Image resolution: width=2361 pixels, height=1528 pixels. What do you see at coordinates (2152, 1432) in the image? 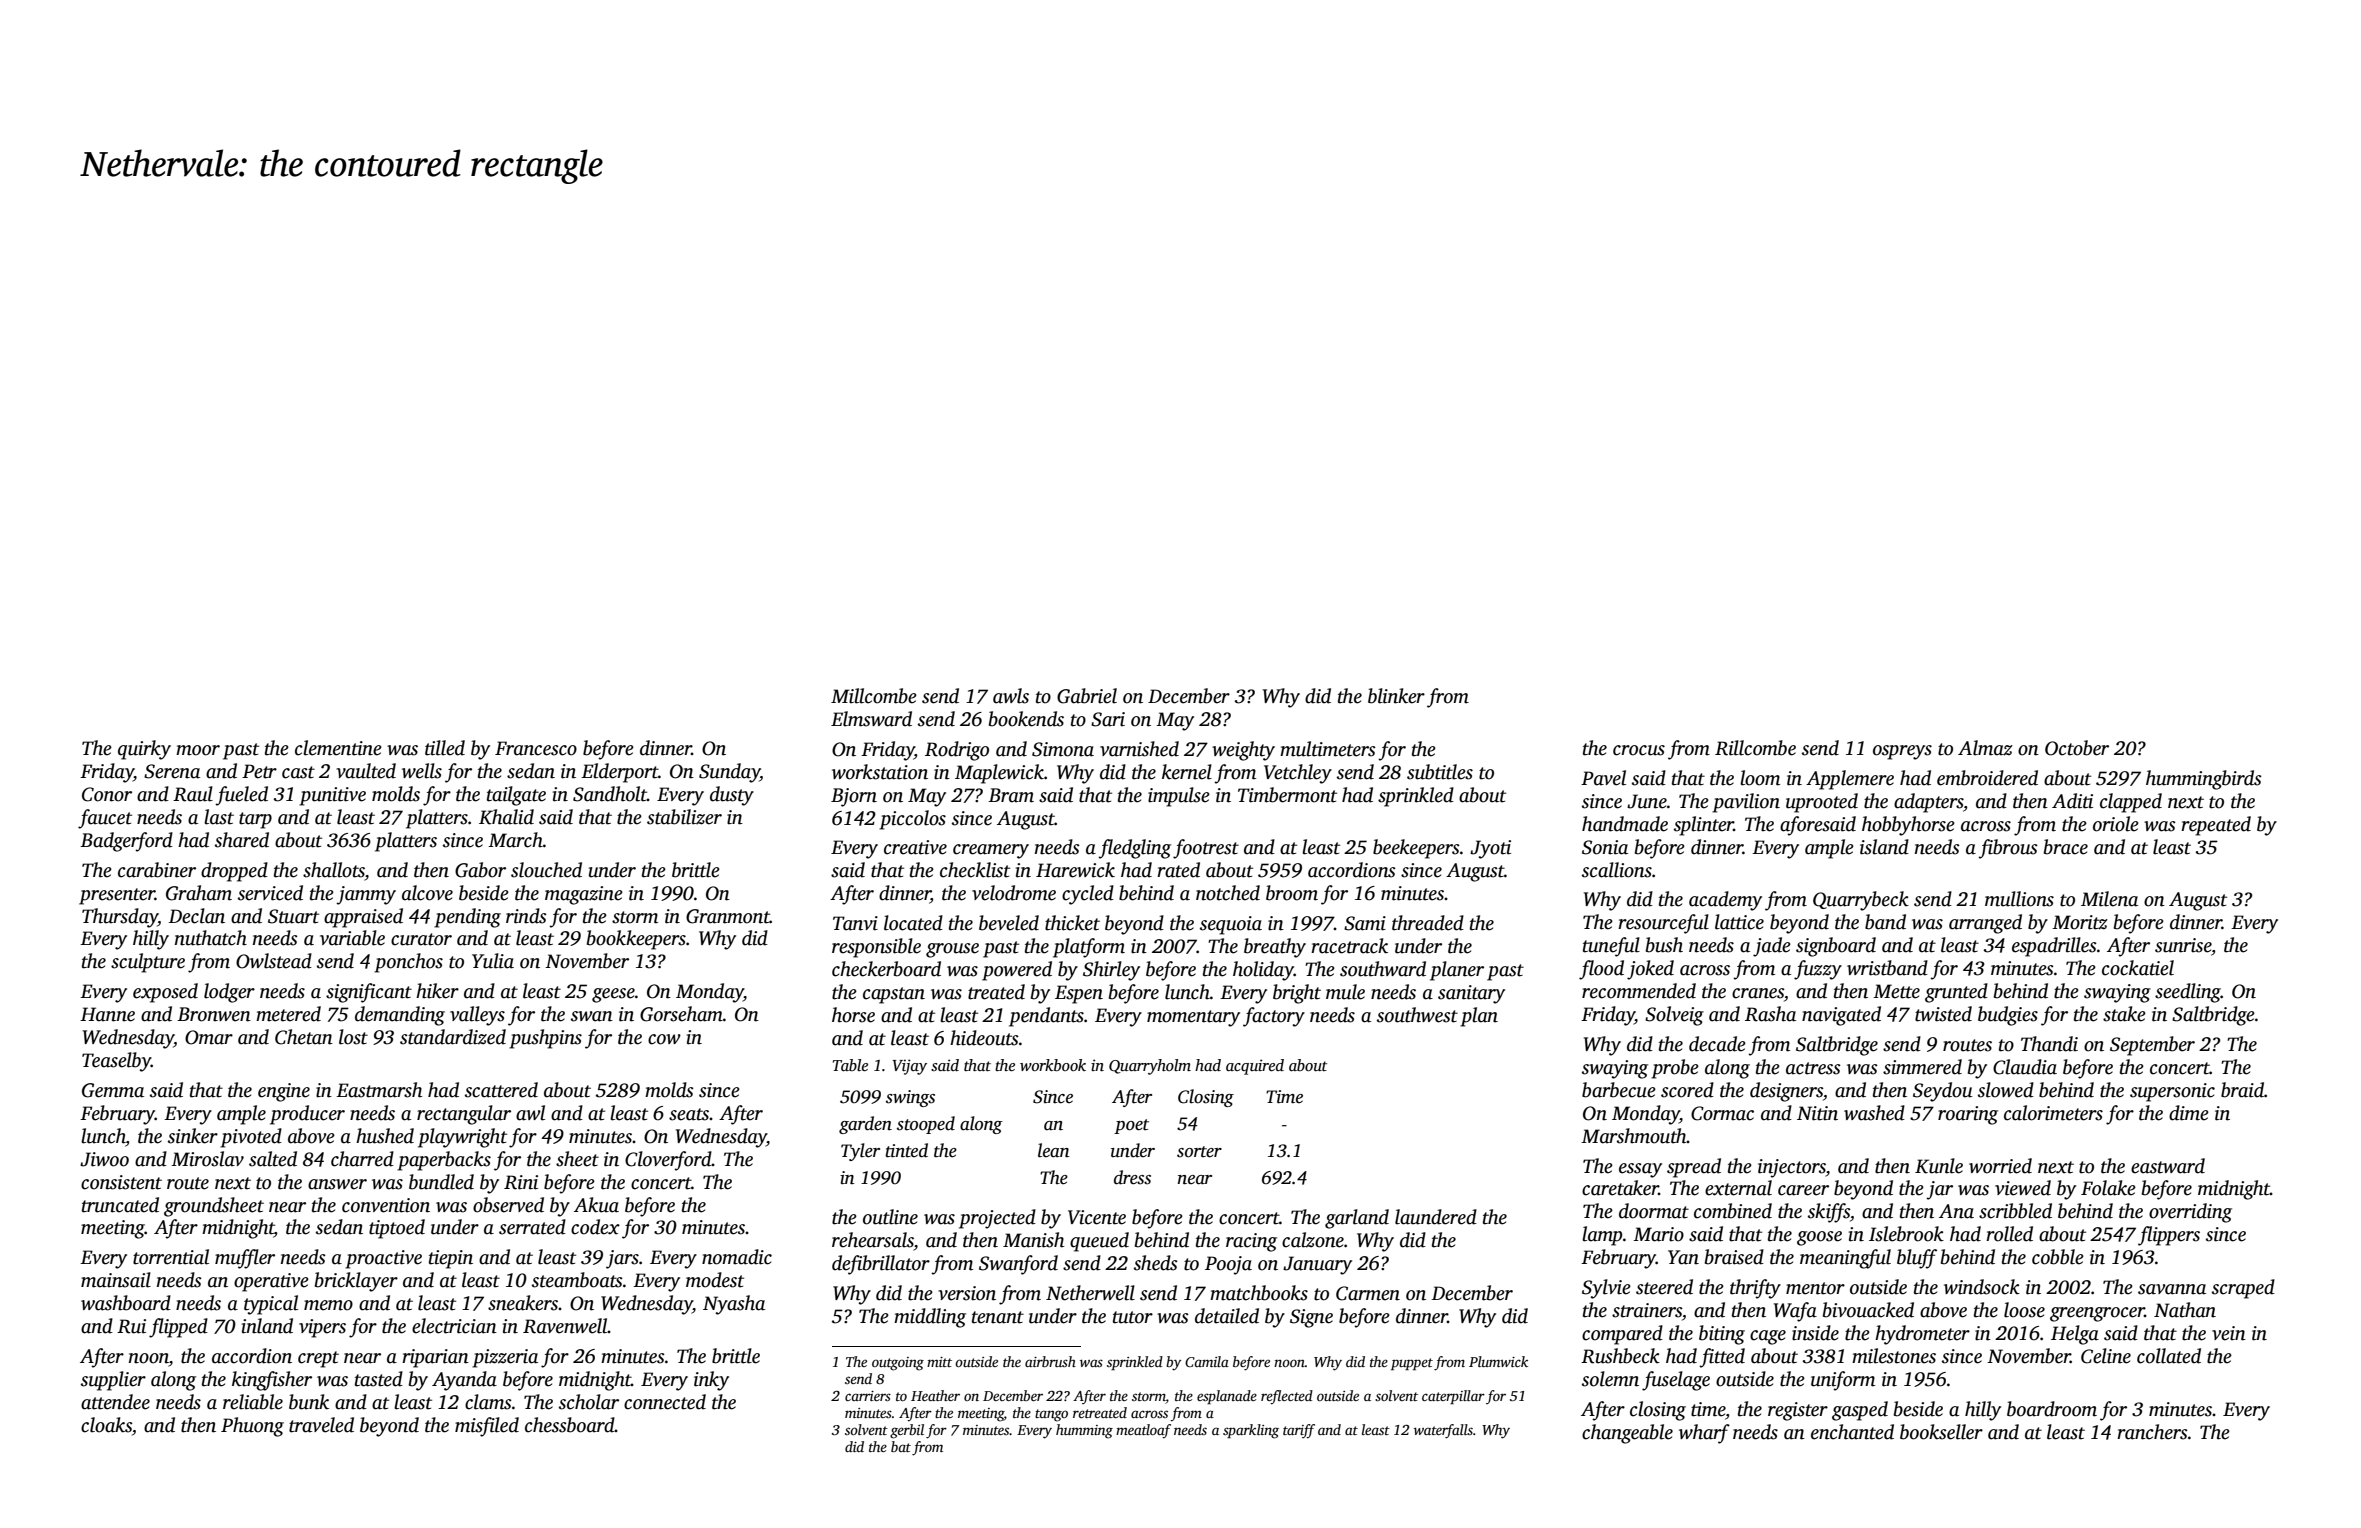
I see `ranchers` at bounding box center [2152, 1432].
